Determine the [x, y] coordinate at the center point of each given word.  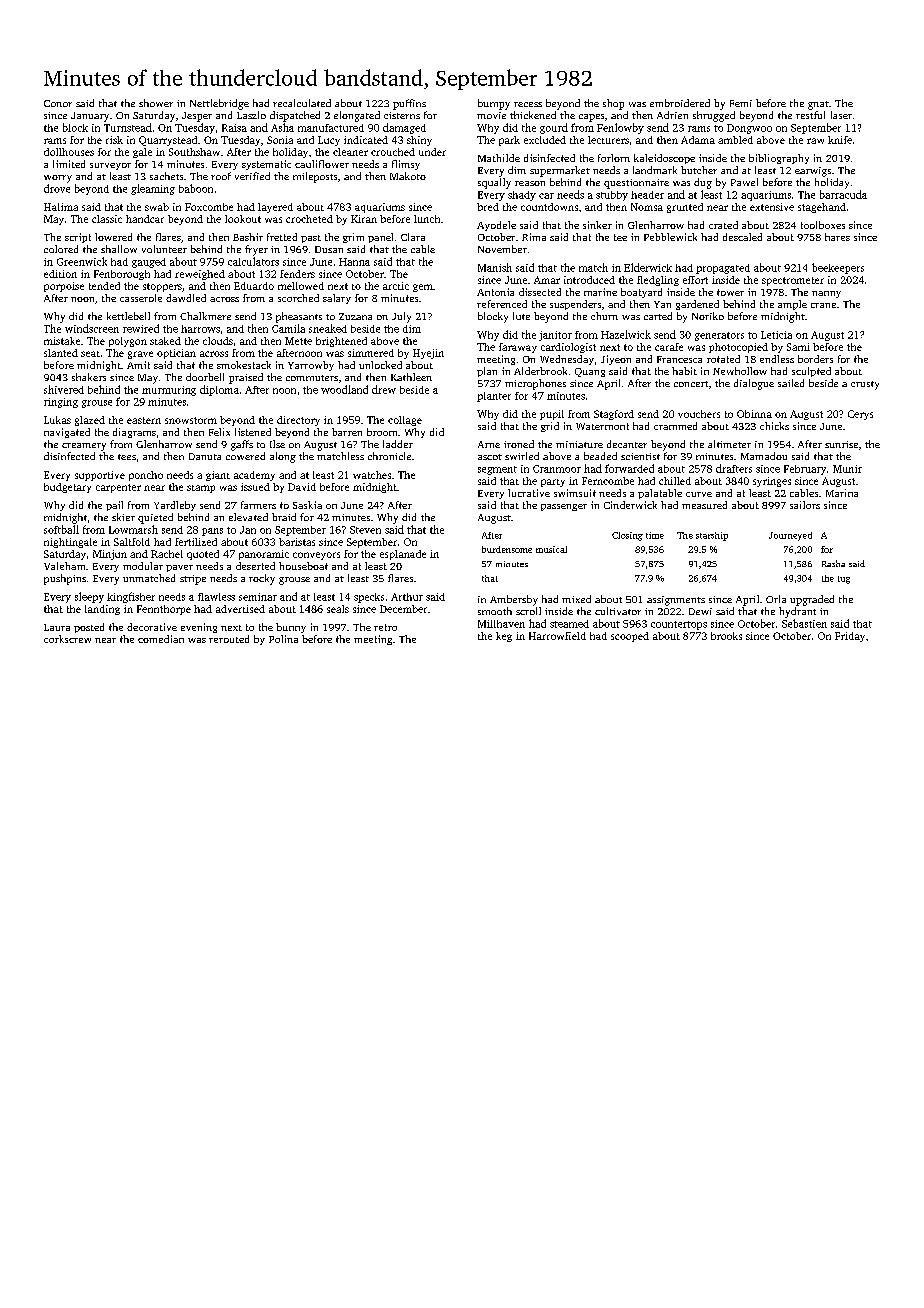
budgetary [67, 488]
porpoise [64, 287]
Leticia [776, 335]
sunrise [841, 444]
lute [521, 316]
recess [528, 104]
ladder [398, 444]
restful [810, 115]
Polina [283, 639]
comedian [161, 639]
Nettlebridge [219, 104]
